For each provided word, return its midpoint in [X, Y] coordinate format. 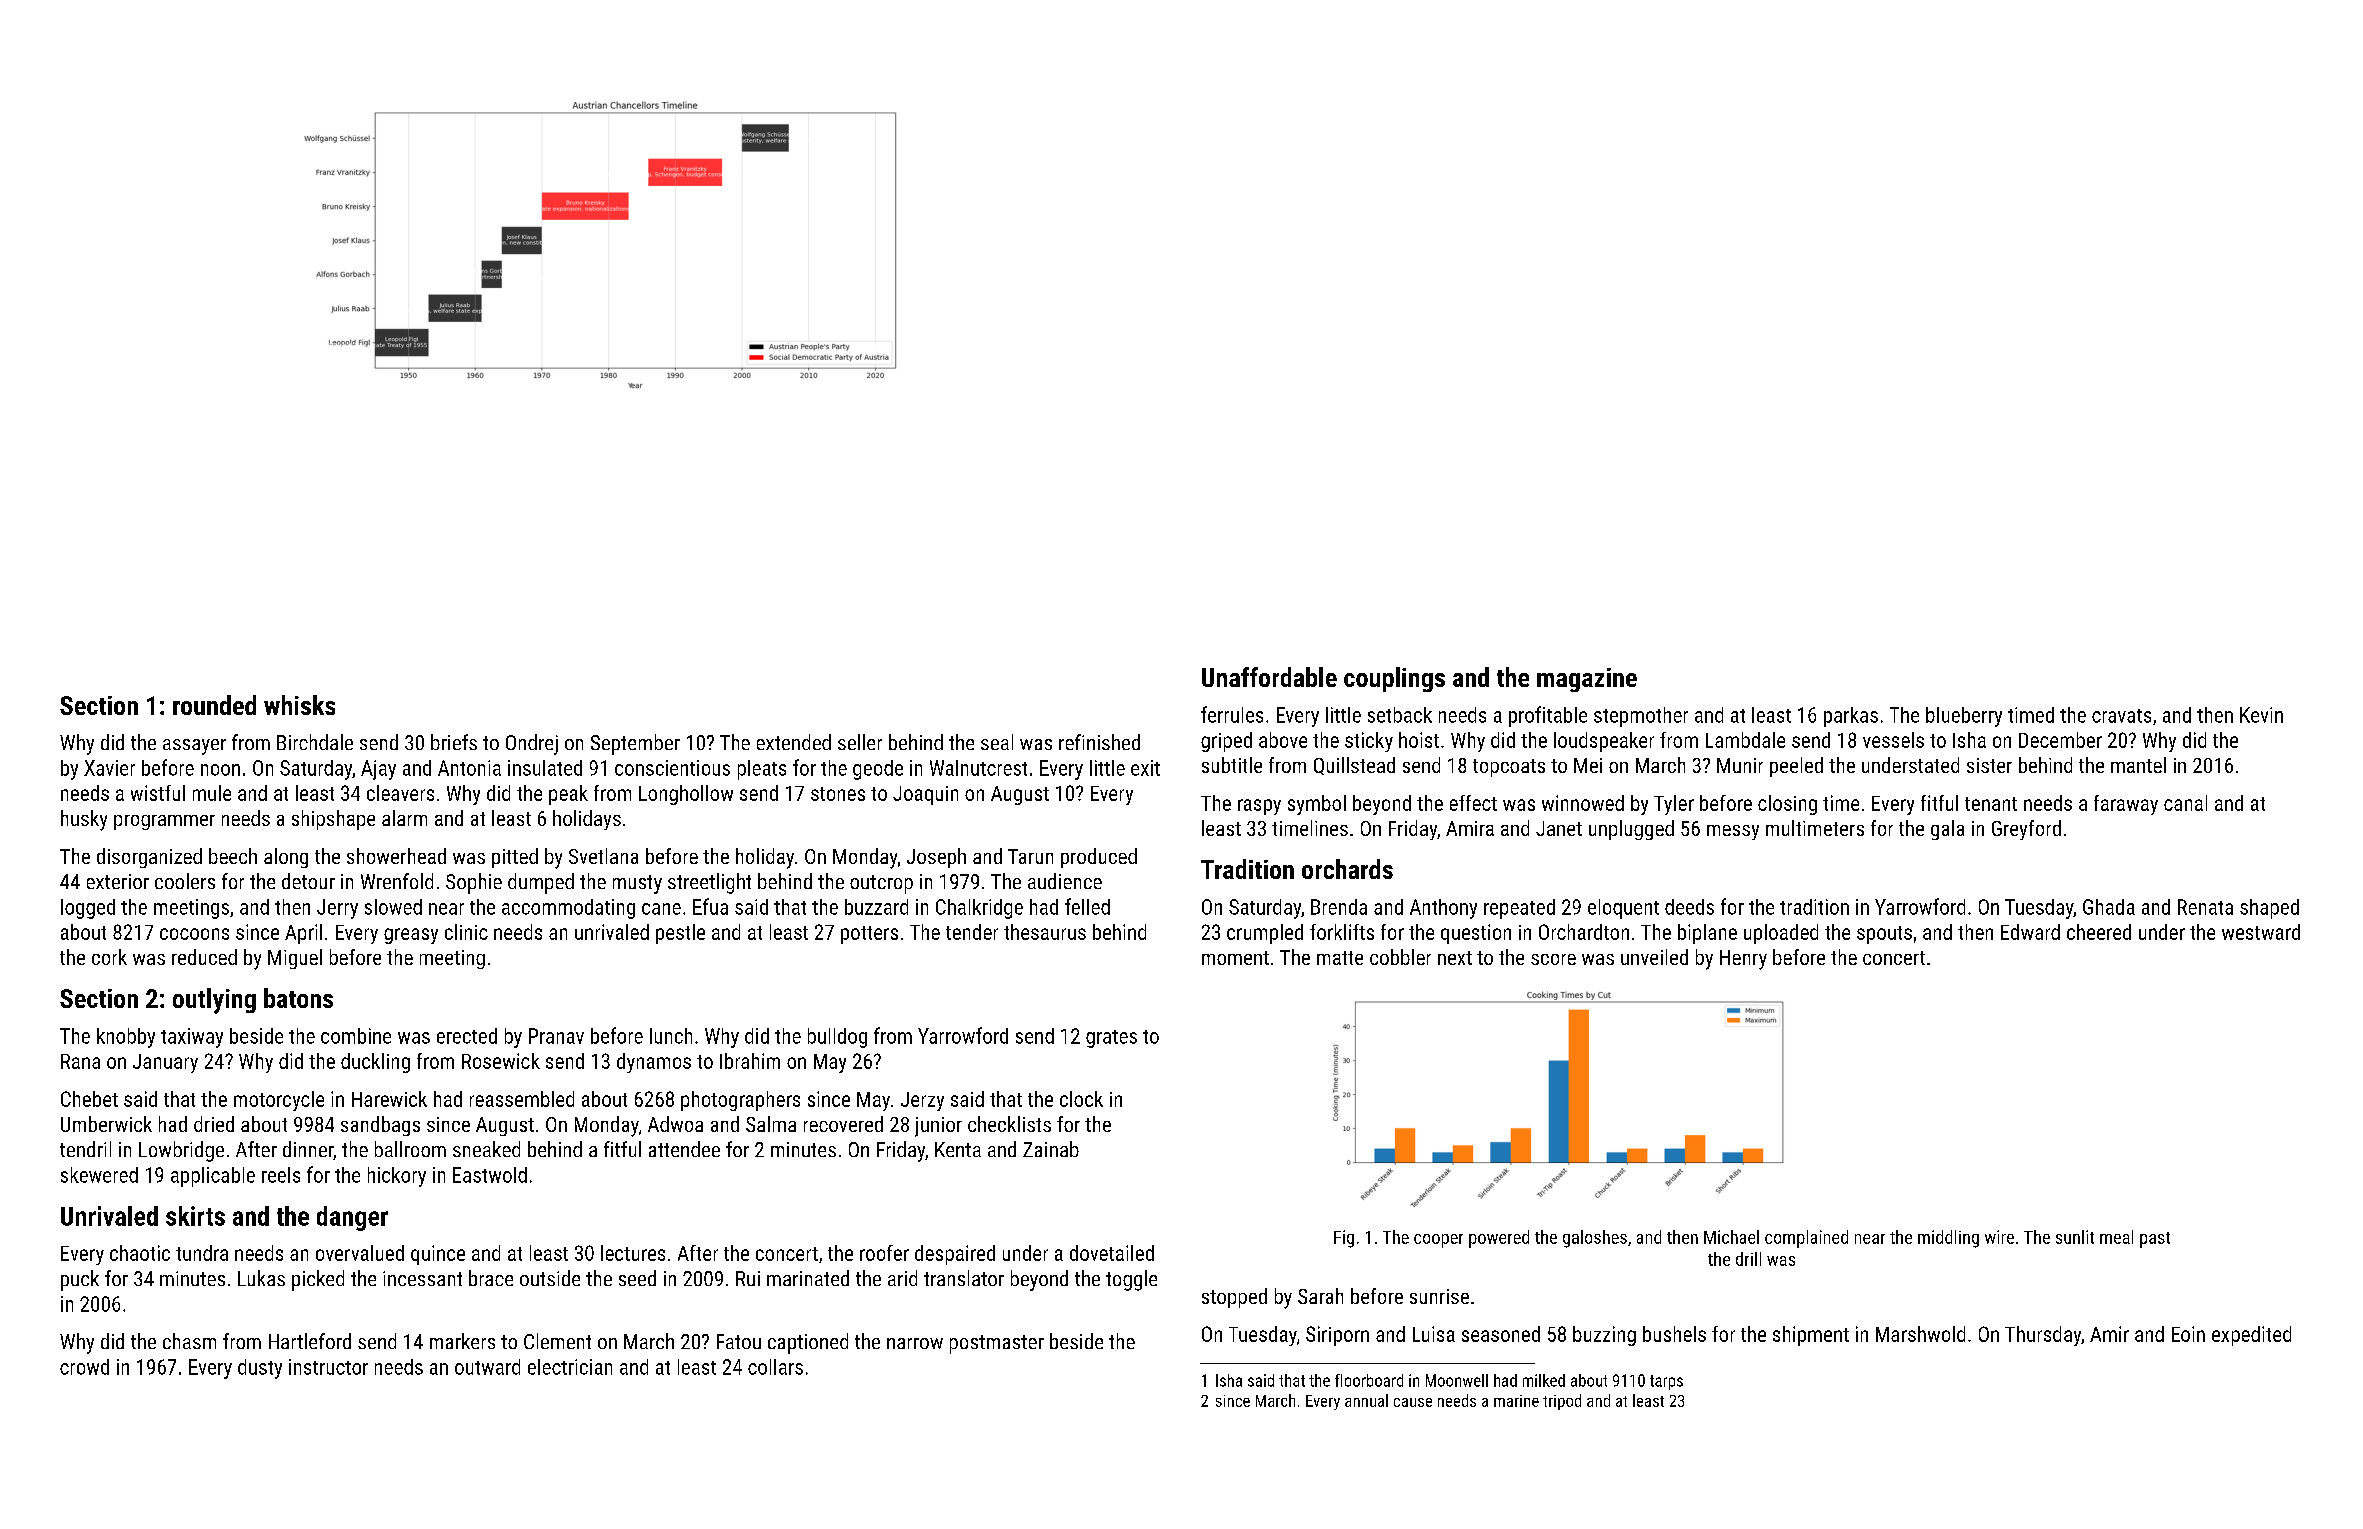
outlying [214, 1001]
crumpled [1265, 934]
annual [1366, 1400]
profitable [1548, 716]
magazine [1587, 680]
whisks [299, 705]
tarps [1666, 1382]
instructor [328, 1367]
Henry [1743, 960]
